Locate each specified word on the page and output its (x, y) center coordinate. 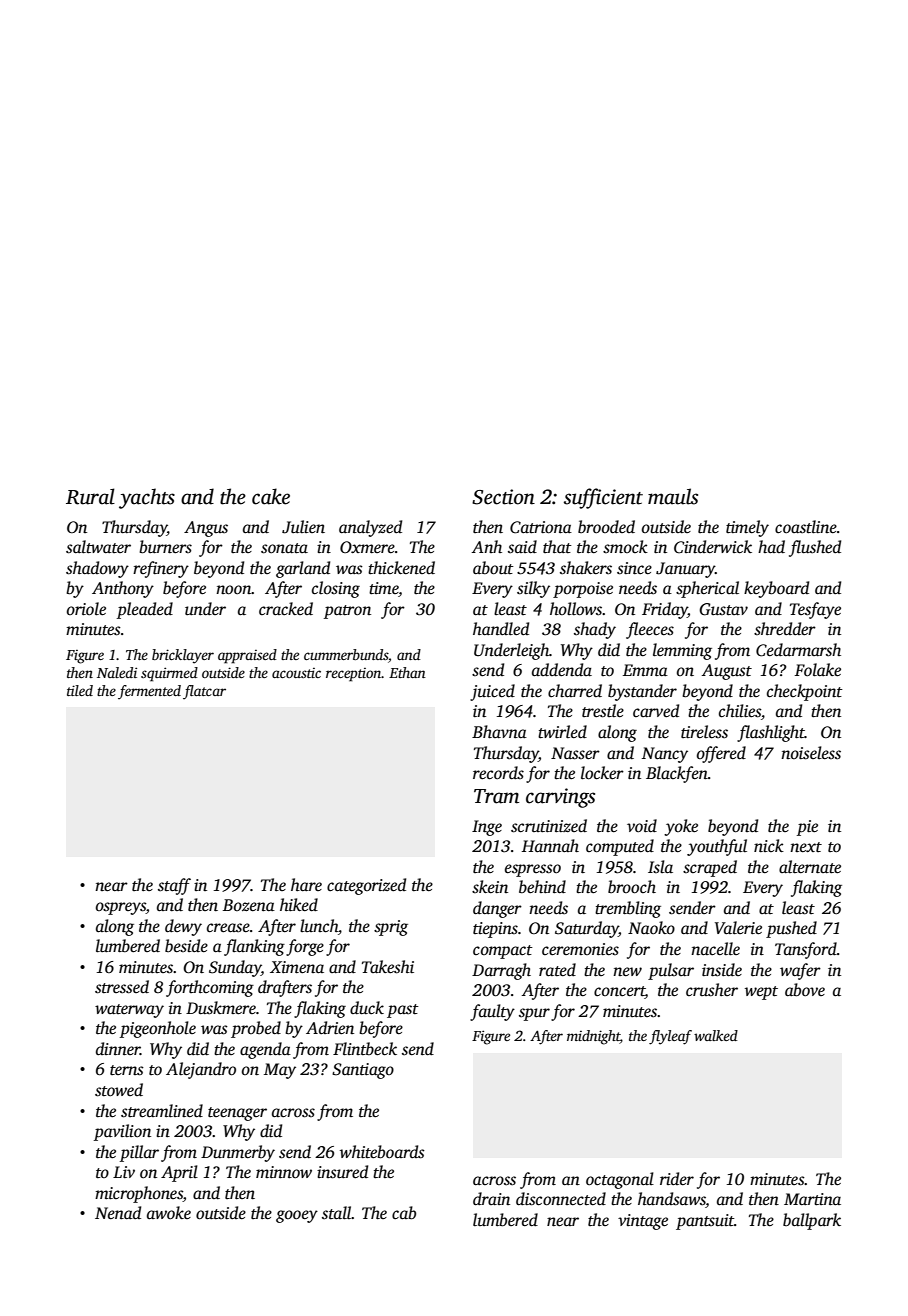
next (806, 847)
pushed (791, 929)
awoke (169, 1212)
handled (501, 629)
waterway (129, 1011)
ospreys (121, 908)
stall (337, 1213)
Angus (206, 529)
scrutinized (549, 826)
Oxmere (367, 547)
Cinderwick (713, 547)
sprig (391, 928)
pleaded (145, 610)
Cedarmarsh (798, 650)
